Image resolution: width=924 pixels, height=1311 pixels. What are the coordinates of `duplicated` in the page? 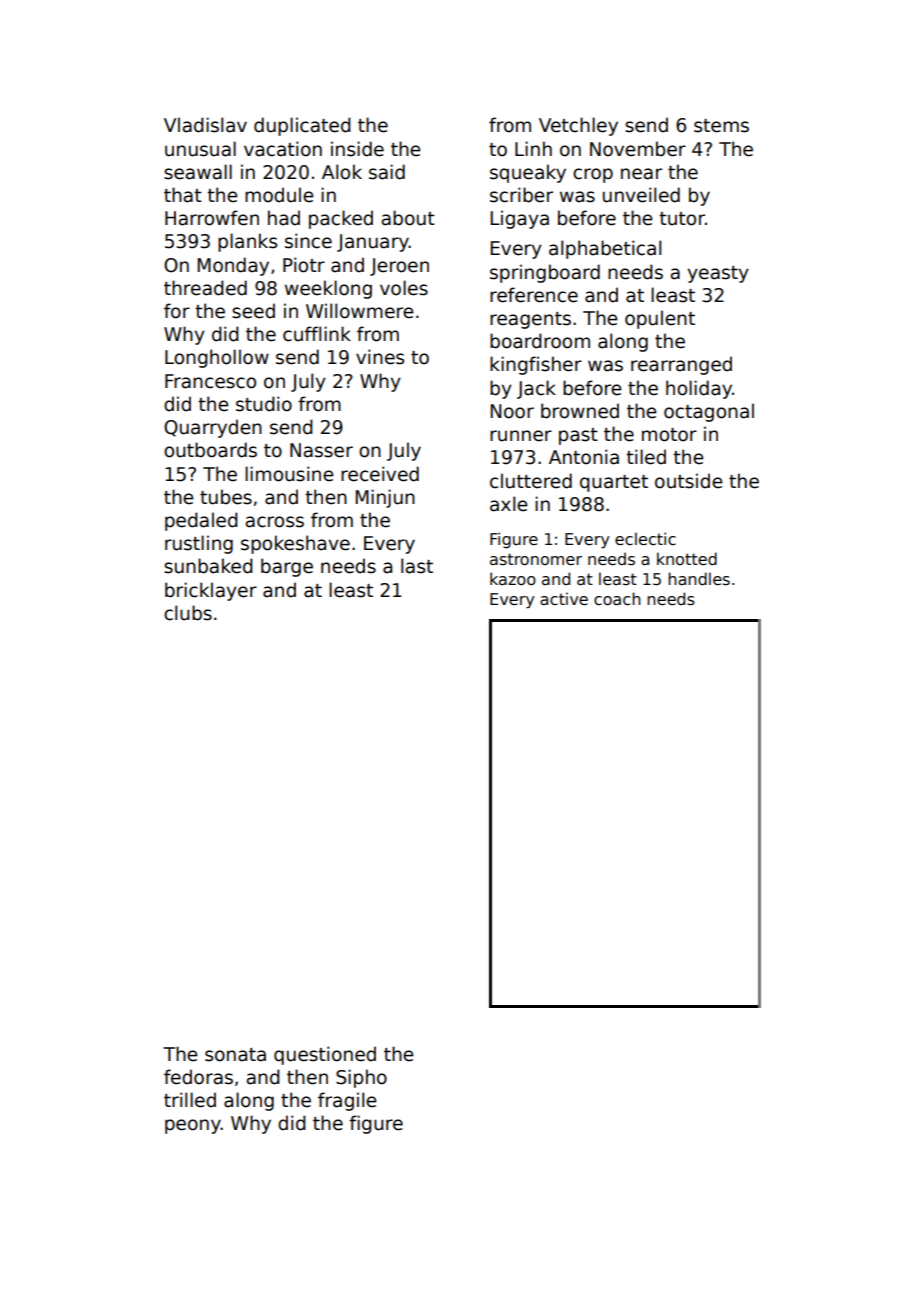 It's located at (302, 126).
